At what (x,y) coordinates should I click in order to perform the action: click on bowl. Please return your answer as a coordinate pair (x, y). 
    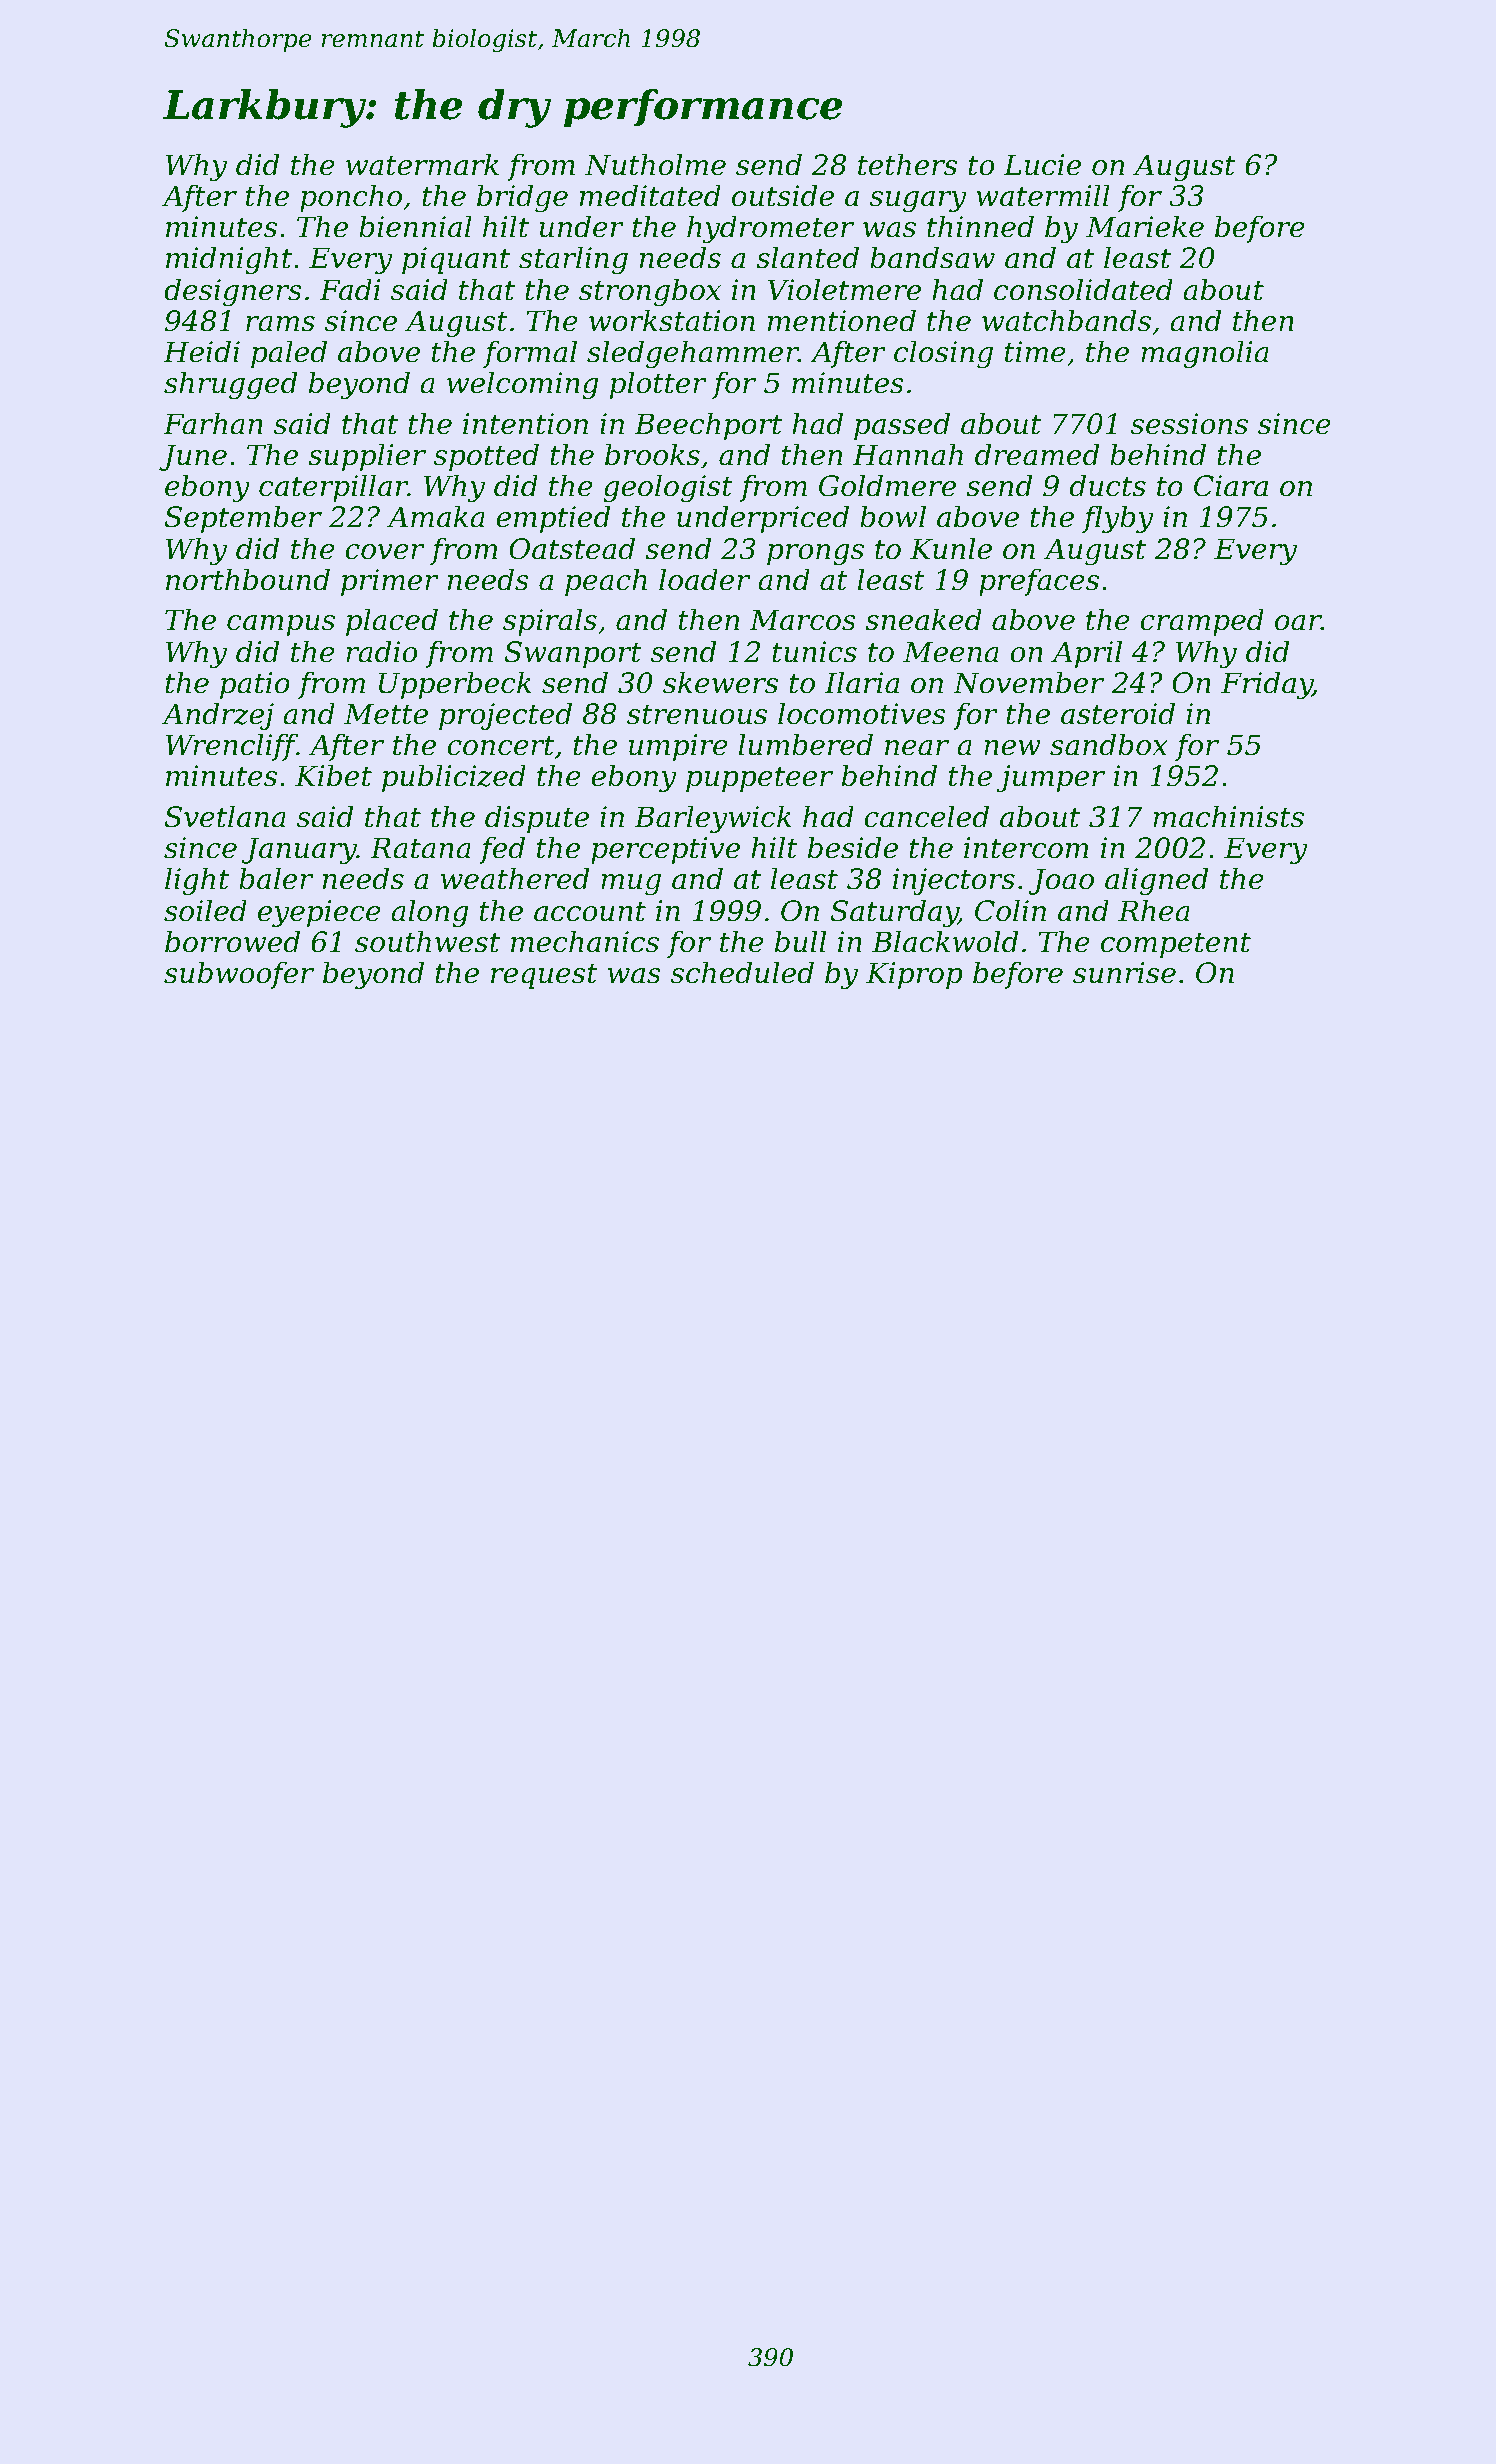
    Looking at the image, I should click on (893, 516).
